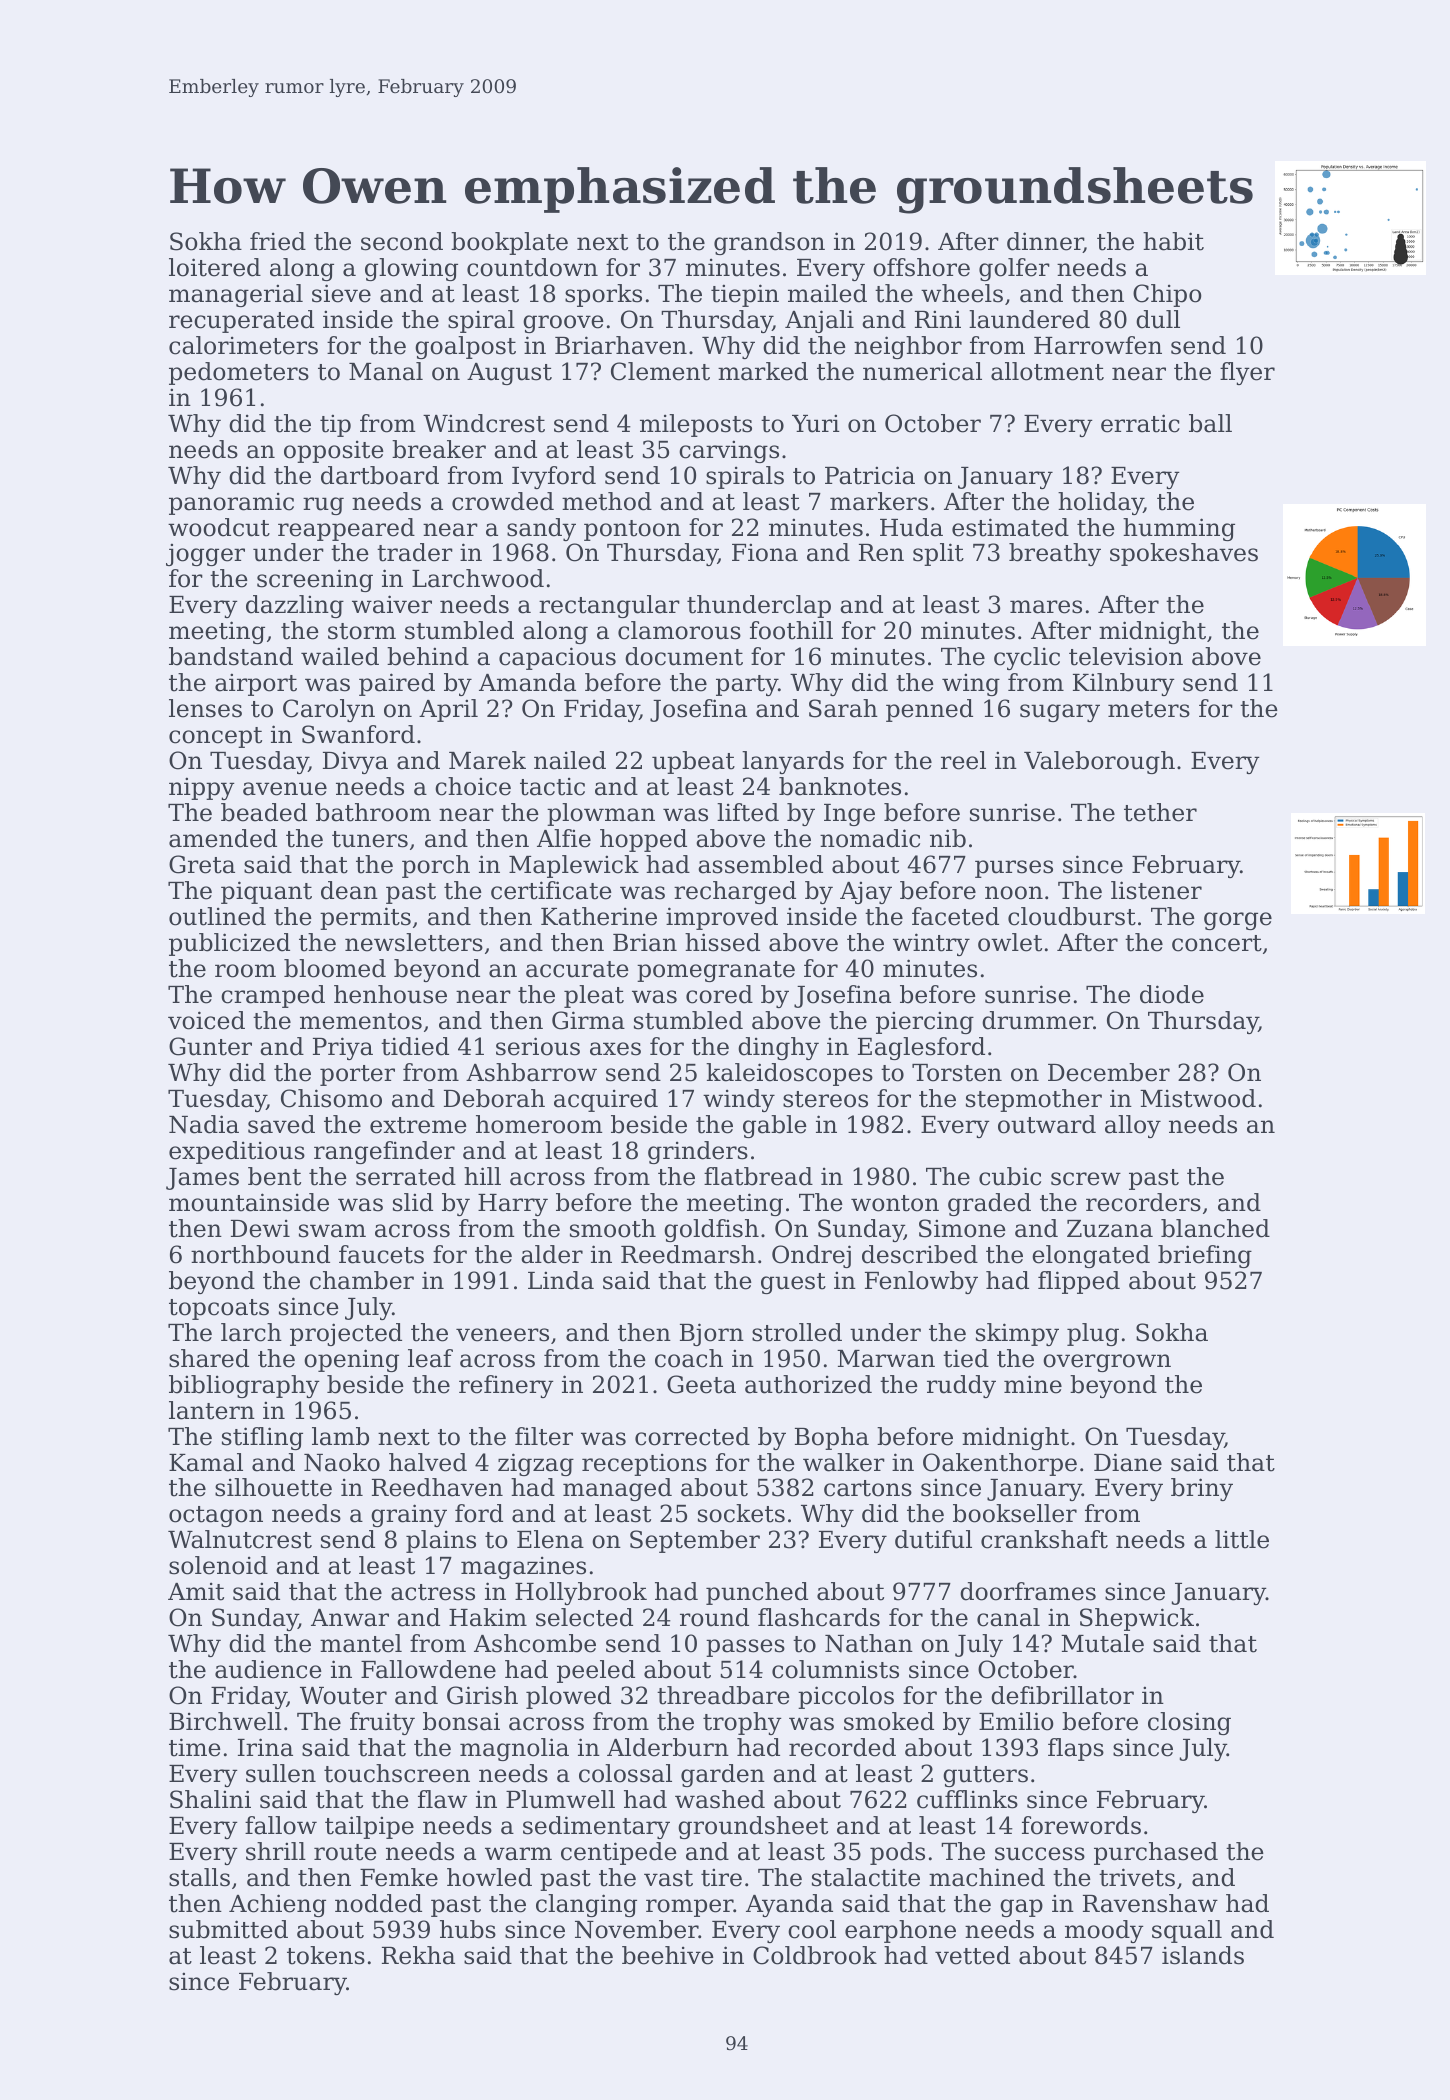 The width and height of the image is (1450, 2100). What do you see at coordinates (229, 944) in the image?
I see `publicized` at bounding box center [229, 944].
